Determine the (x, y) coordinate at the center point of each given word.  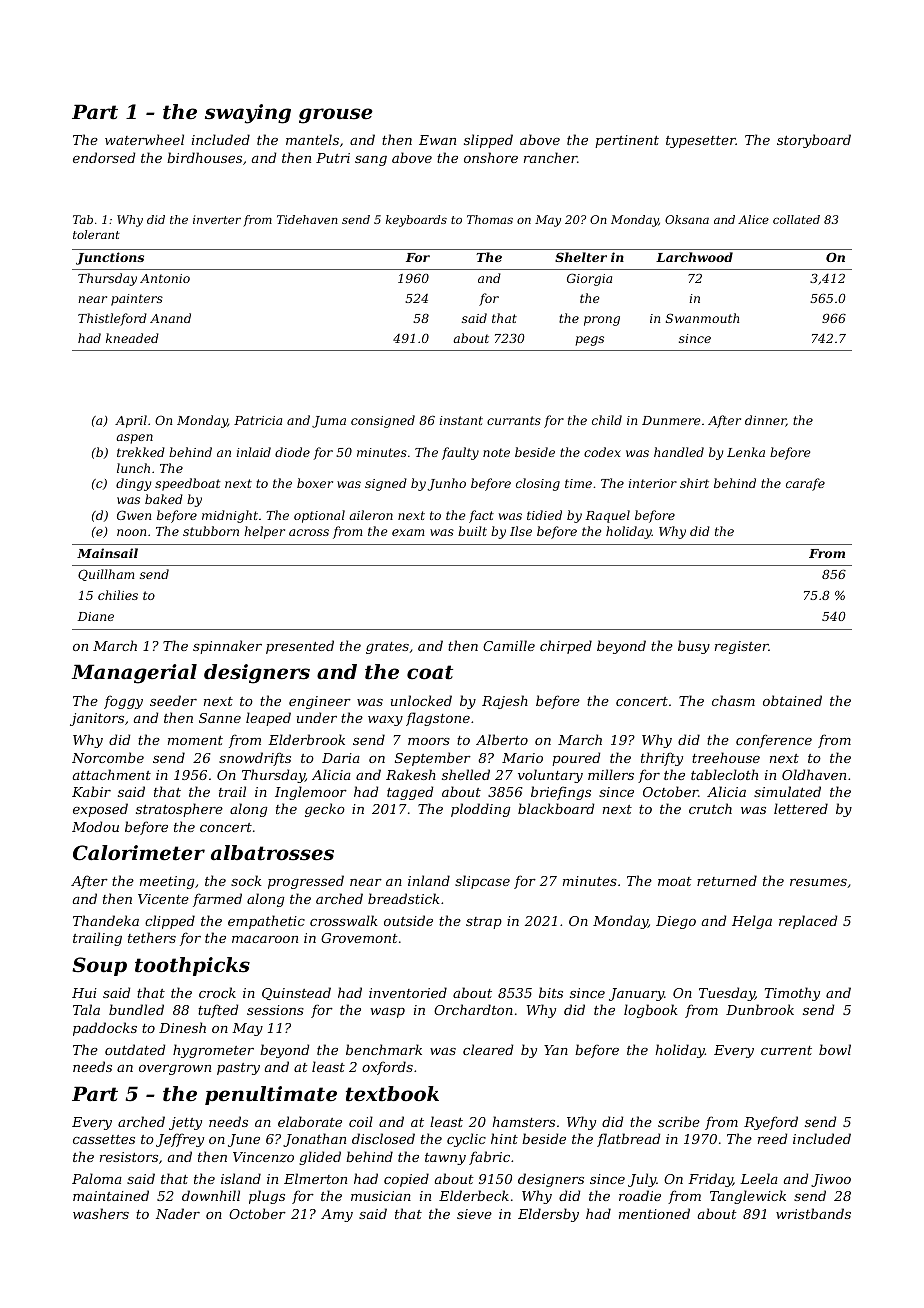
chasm (733, 700)
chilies (118, 595)
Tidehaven (307, 219)
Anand (170, 318)
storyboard (814, 141)
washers (101, 1213)
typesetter (701, 142)
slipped (488, 141)
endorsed (104, 157)
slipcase (482, 882)
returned (727, 880)
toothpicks (192, 966)
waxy (385, 721)
